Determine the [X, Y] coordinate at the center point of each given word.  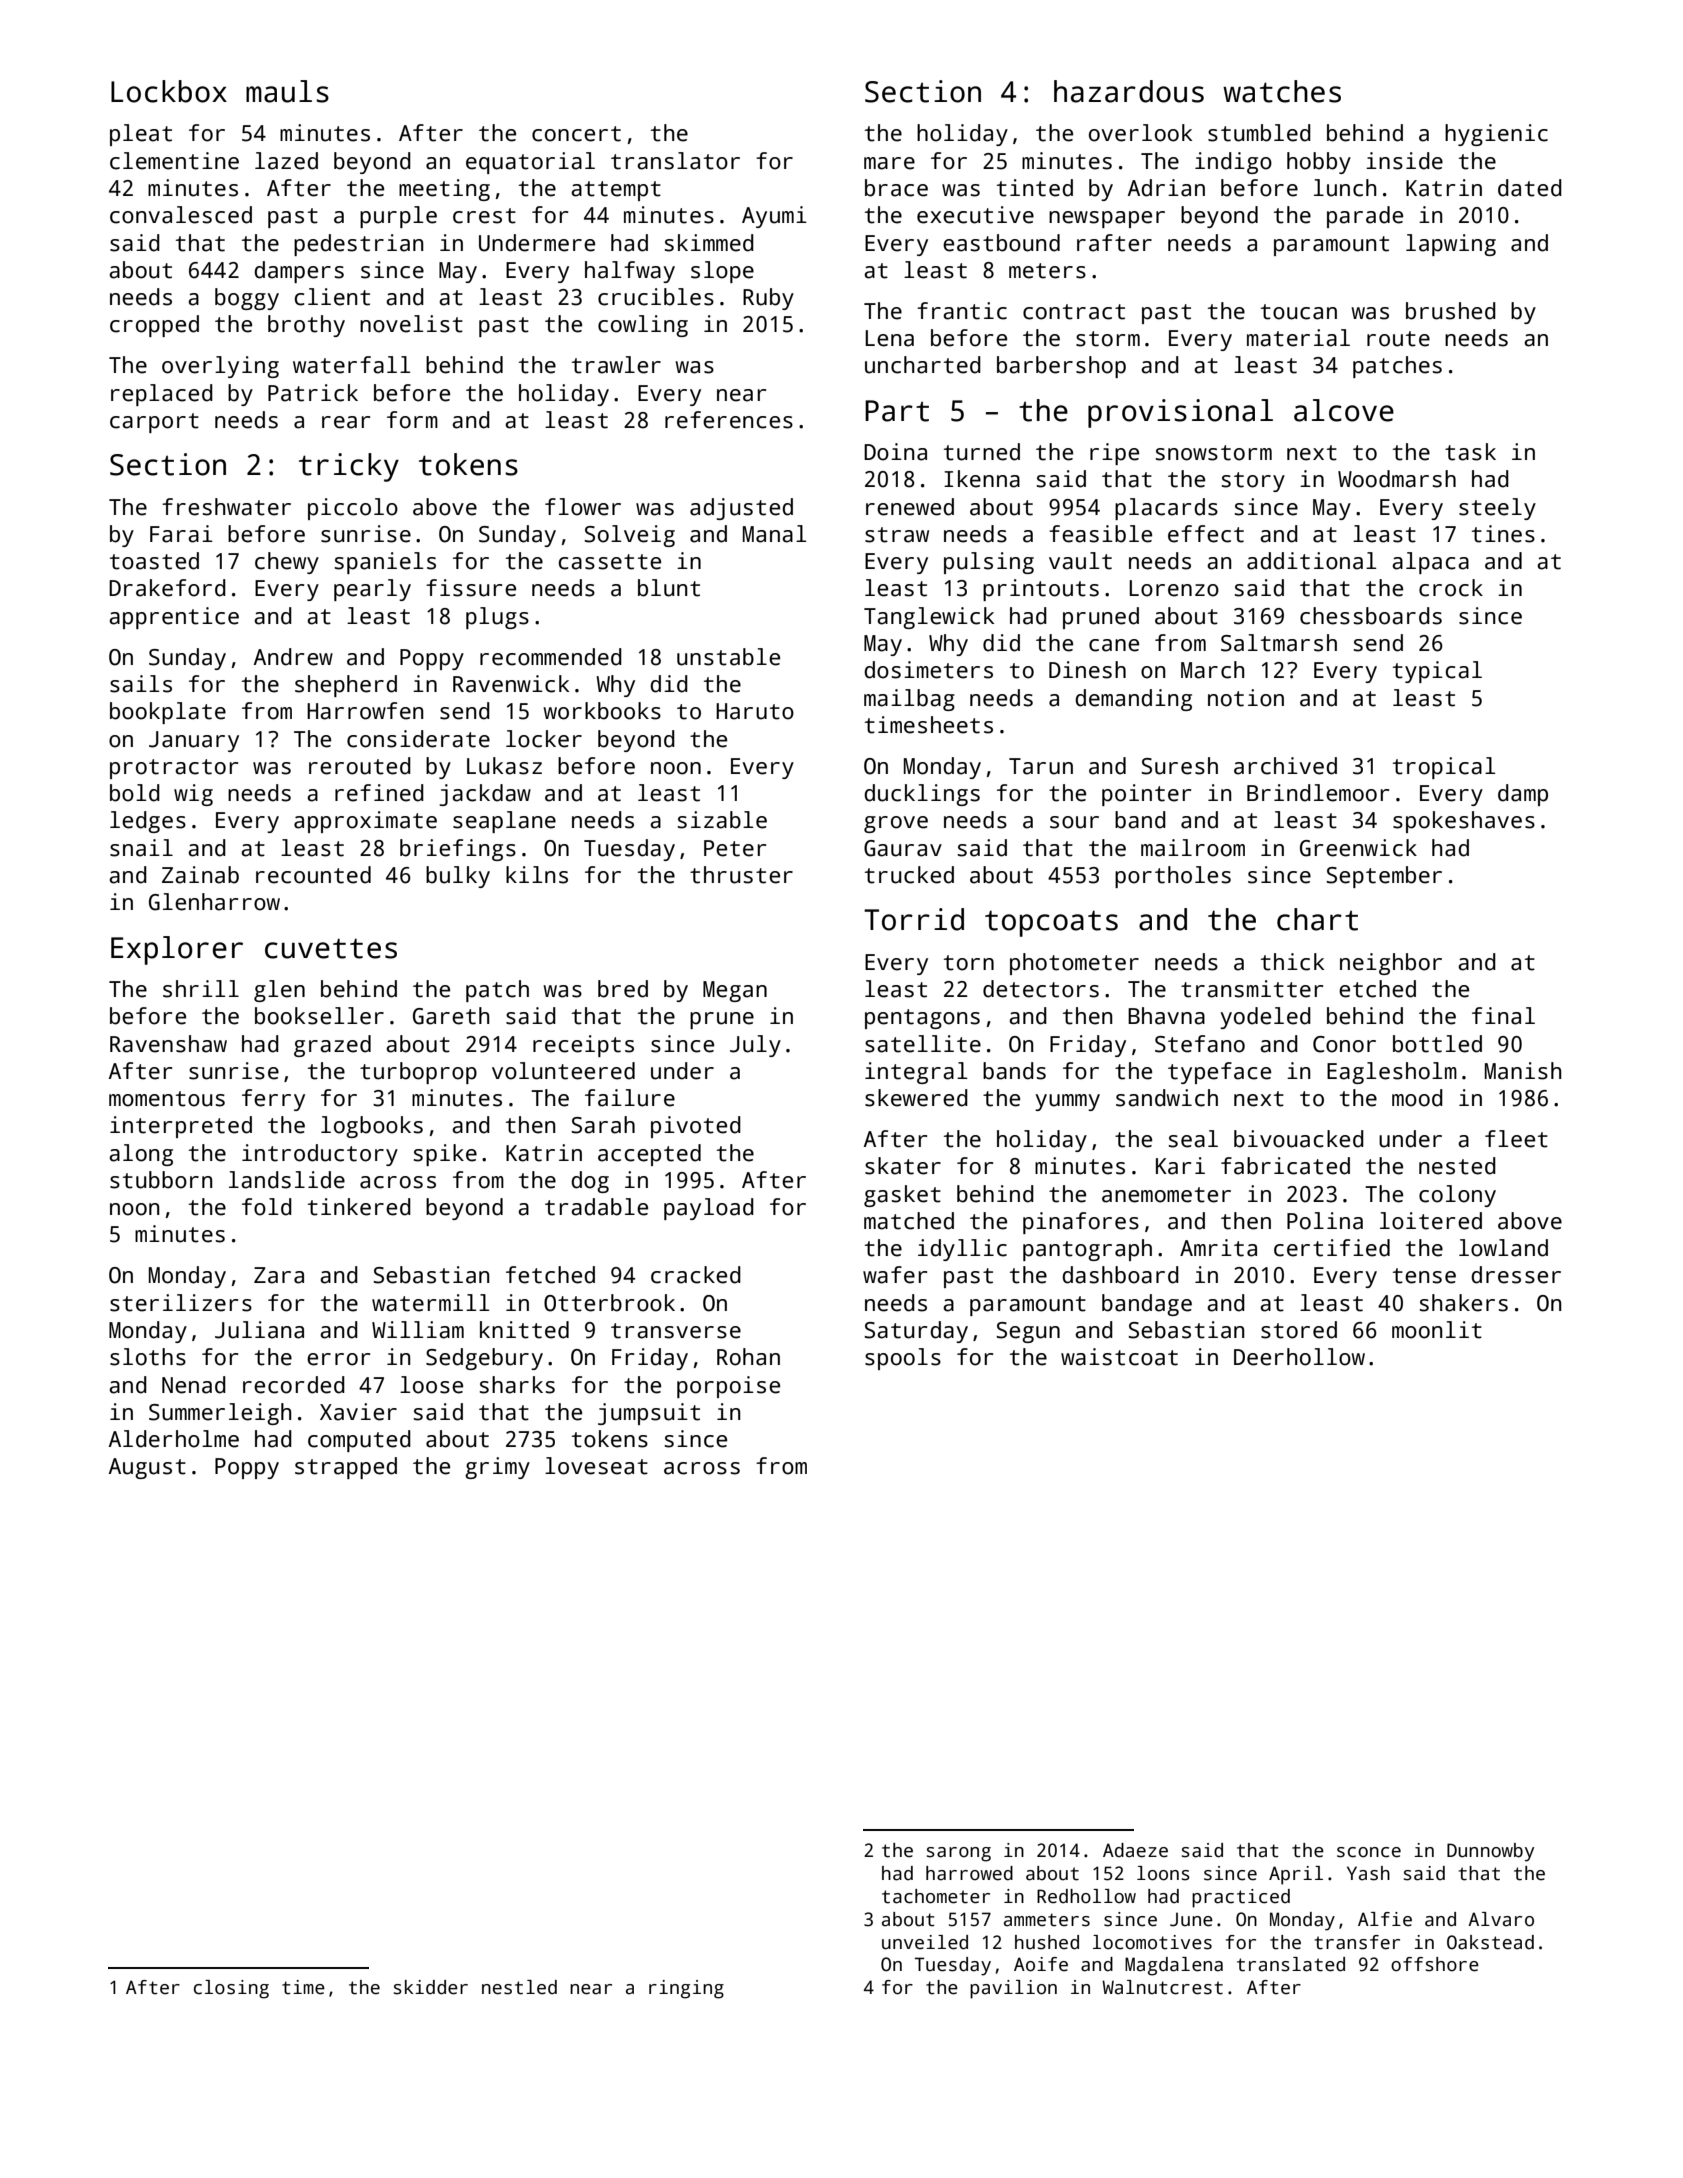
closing [231, 1989]
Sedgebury [484, 1359]
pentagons [922, 1019]
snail [141, 848]
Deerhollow [1299, 1357]
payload [709, 1209]
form [412, 420]
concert [576, 134]
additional [1311, 561]
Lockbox [169, 91]
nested [1457, 1166]
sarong [959, 1854]
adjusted [741, 509]
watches [1282, 91]
